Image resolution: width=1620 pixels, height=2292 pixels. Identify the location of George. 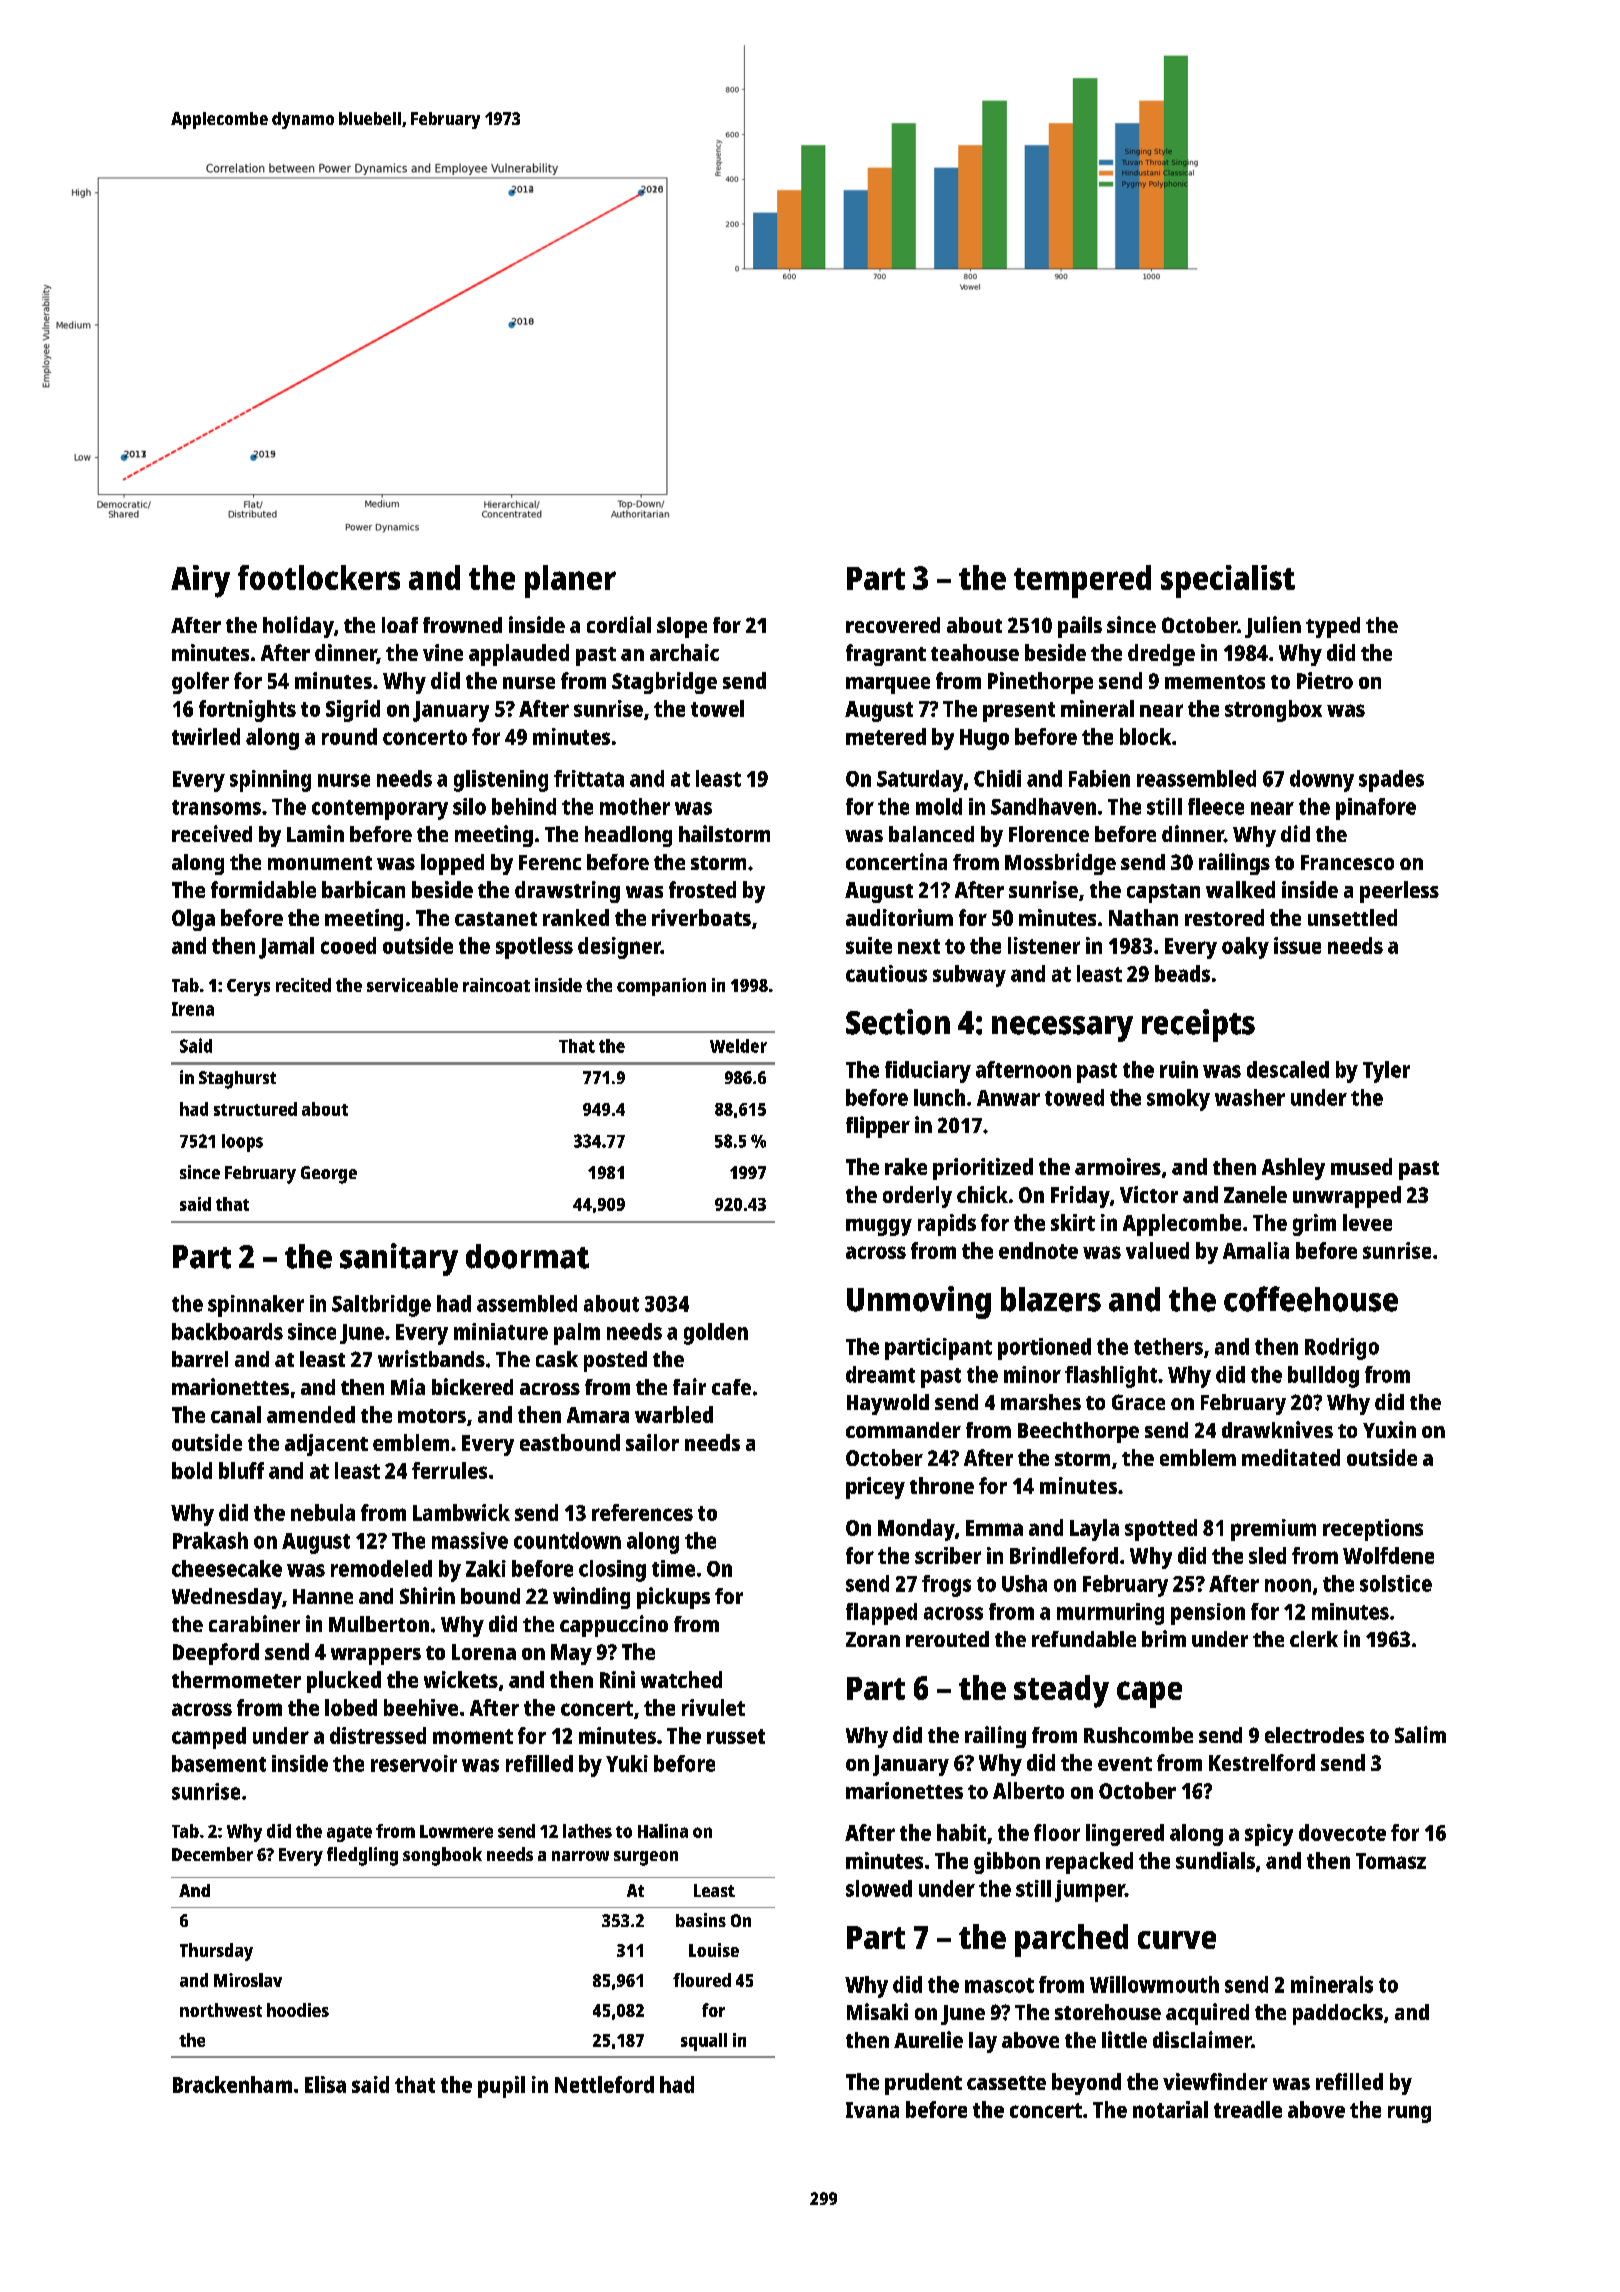
(329, 1175).
